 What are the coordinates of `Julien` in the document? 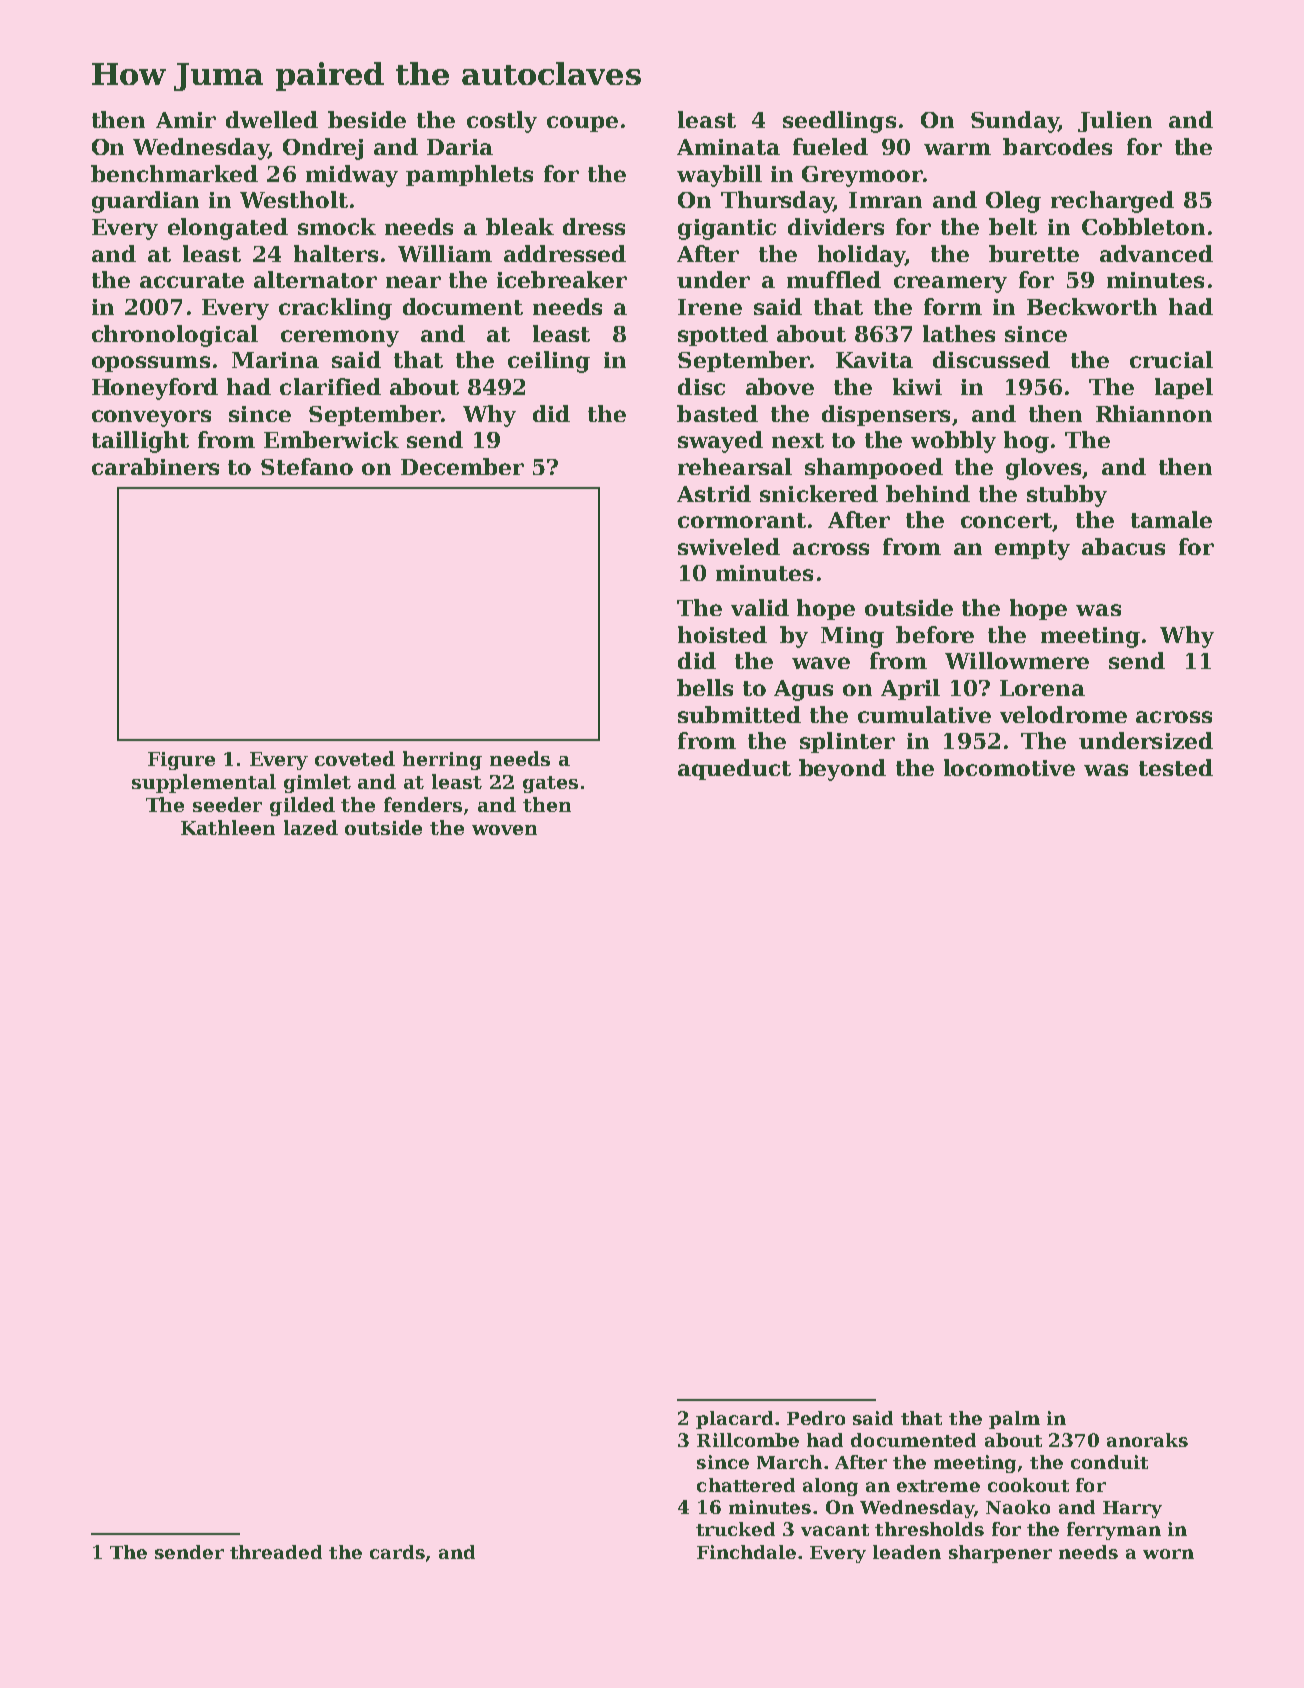 It's located at (1115, 121).
